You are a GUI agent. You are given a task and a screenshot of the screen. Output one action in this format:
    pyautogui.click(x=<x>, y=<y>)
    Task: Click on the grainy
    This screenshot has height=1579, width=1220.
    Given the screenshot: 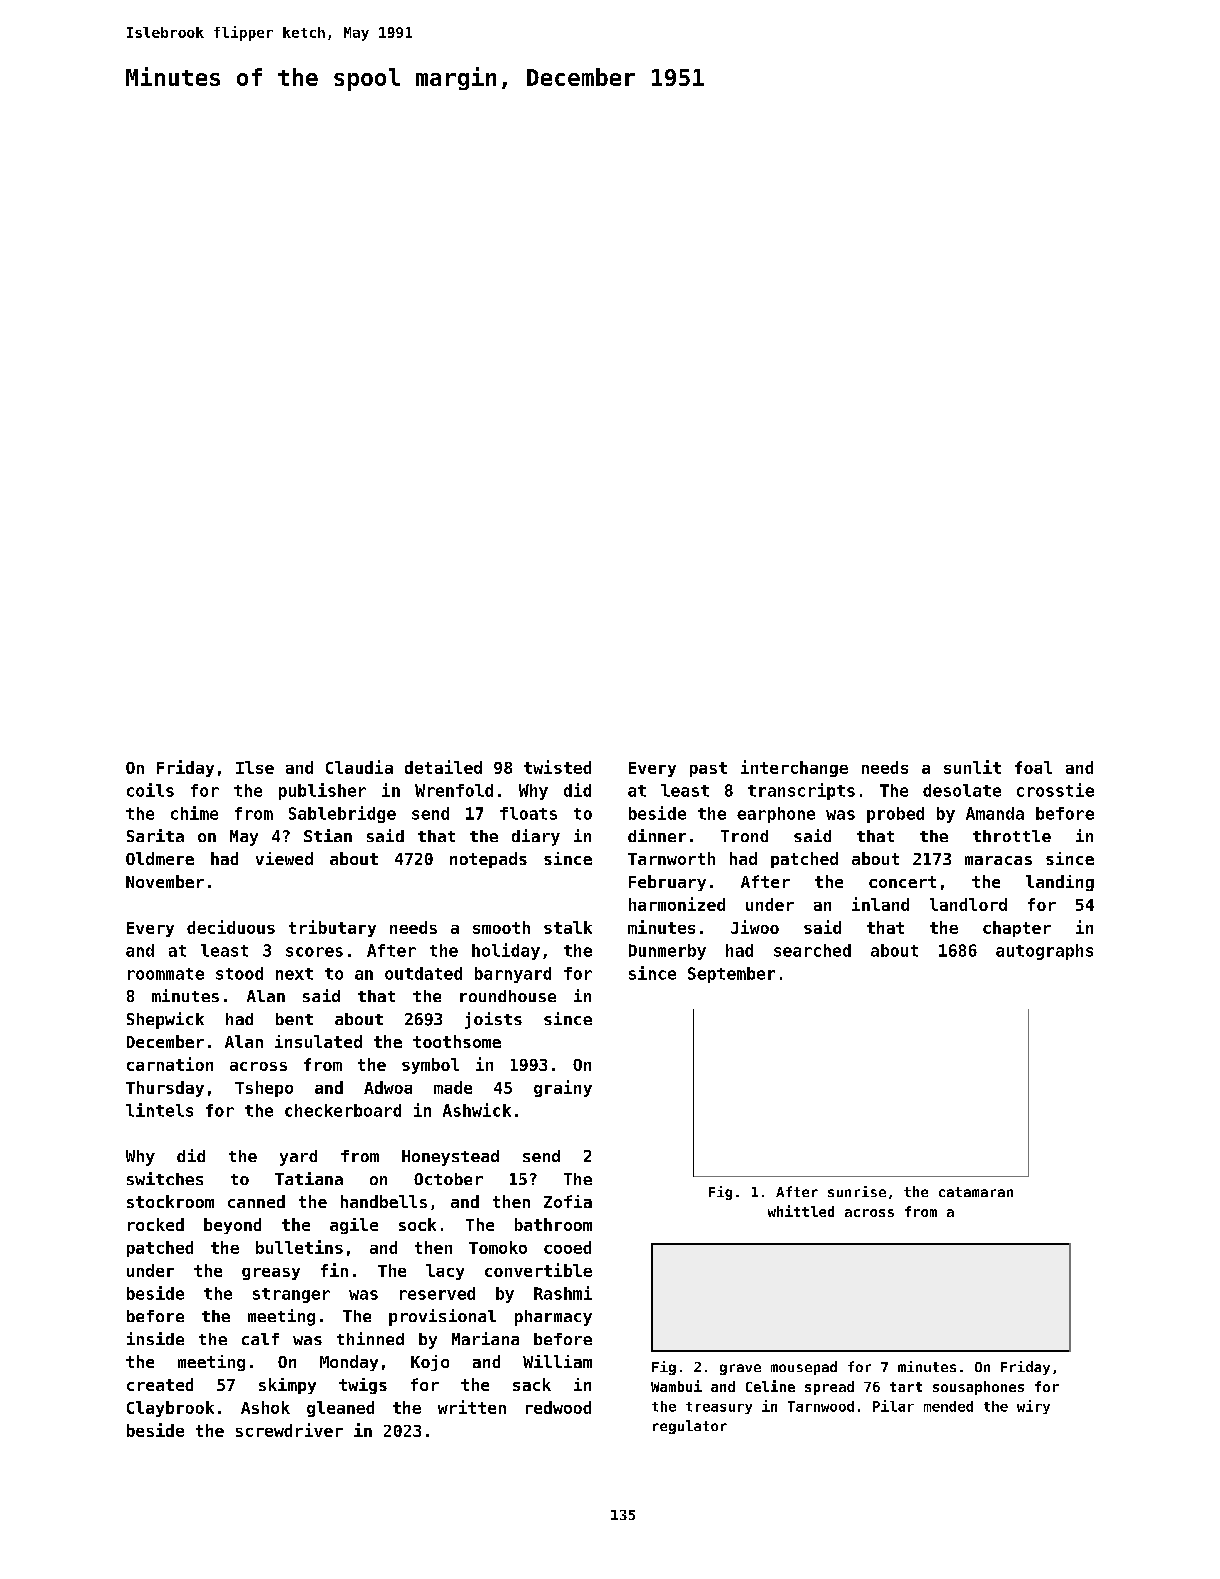 What is the action you would take?
    pyautogui.click(x=563, y=1088)
